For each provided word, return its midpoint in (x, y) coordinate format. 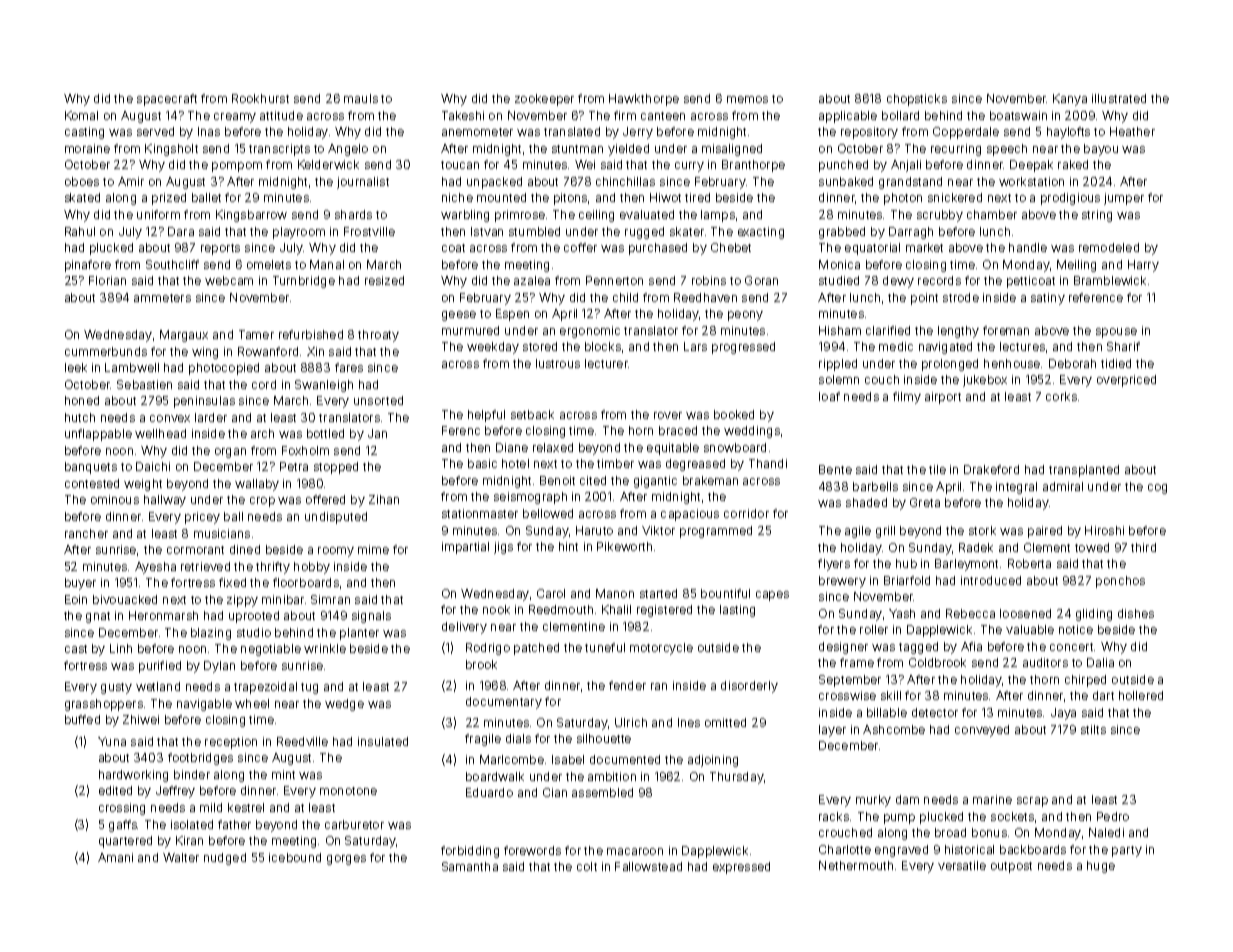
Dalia (1100, 662)
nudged (225, 859)
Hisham (840, 330)
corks (1061, 396)
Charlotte (845, 849)
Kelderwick (328, 164)
